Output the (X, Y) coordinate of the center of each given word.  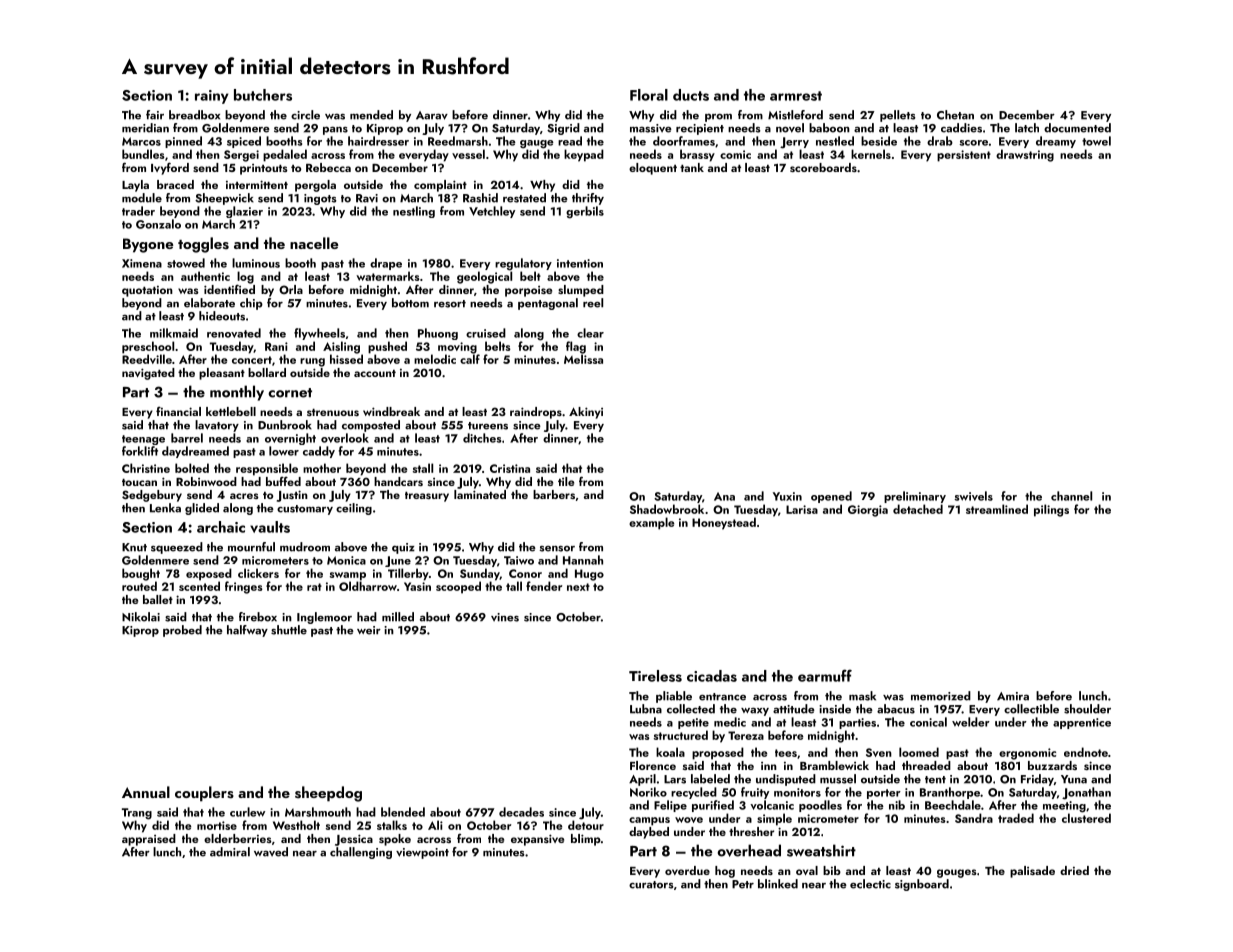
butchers (263, 95)
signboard (922, 885)
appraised (149, 840)
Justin (292, 496)
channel (1071, 496)
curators (651, 885)
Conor (525, 573)
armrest (796, 96)
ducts (691, 95)
